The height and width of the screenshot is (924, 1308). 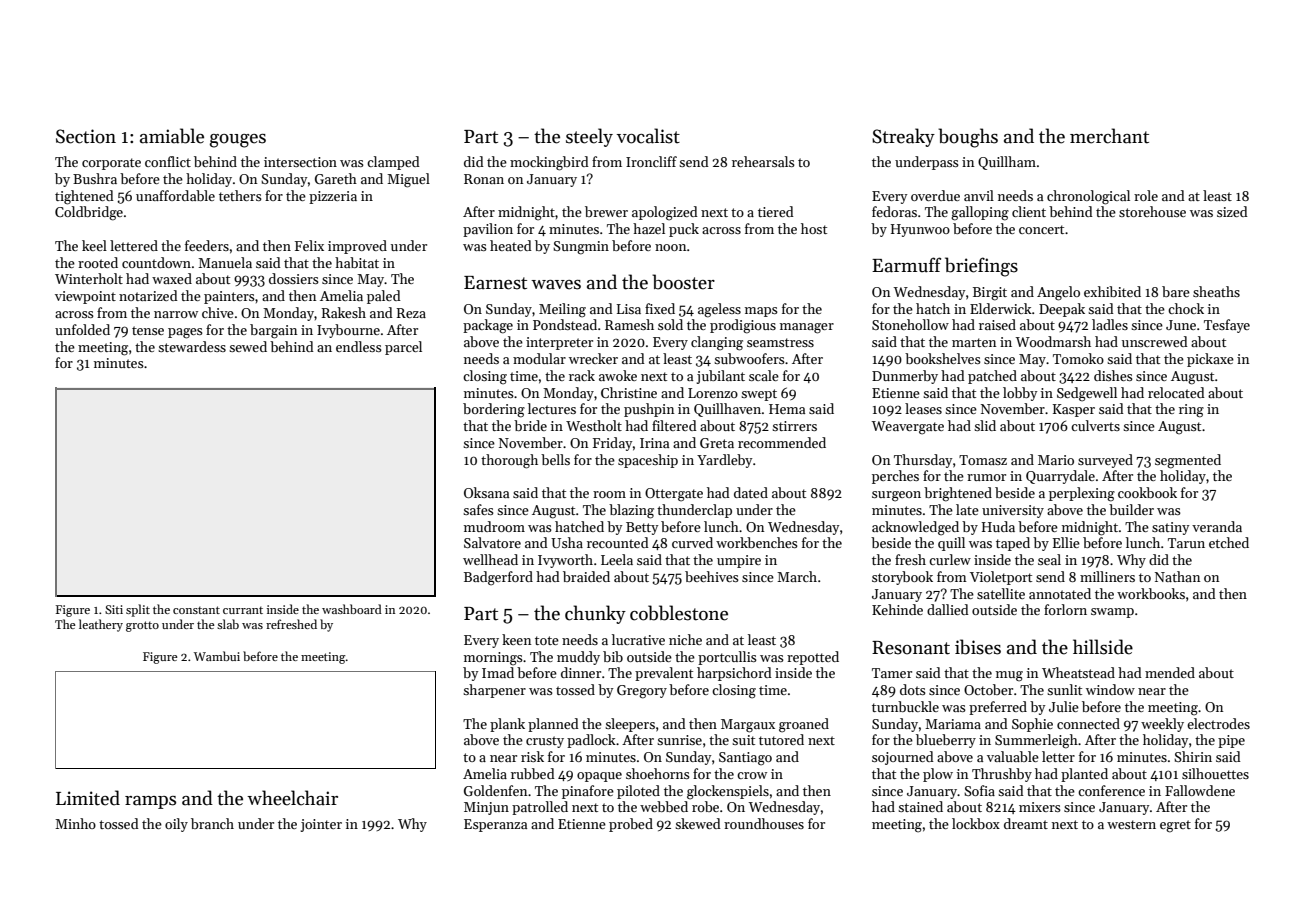 I want to click on late, so click(x=967, y=509).
